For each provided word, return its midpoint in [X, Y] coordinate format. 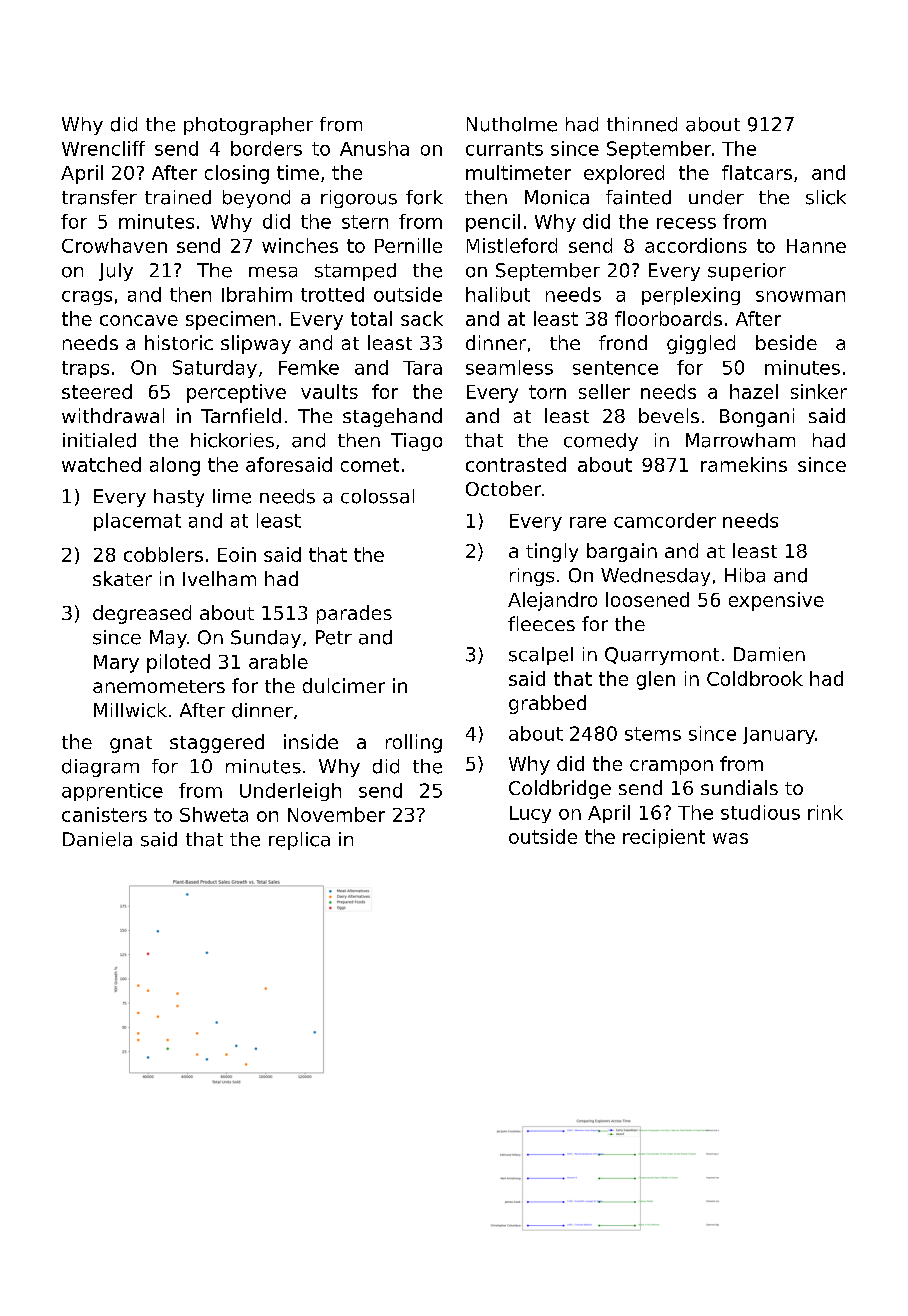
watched [101, 464]
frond [623, 342]
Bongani [757, 417]
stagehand [392, 417]
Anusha [374, 148]
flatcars [757, 172]
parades [354, 614]
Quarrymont [662, 656]
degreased [142, 614]
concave [139, 320]
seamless [509, 367]
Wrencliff [103, 148]
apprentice [112, 792]
